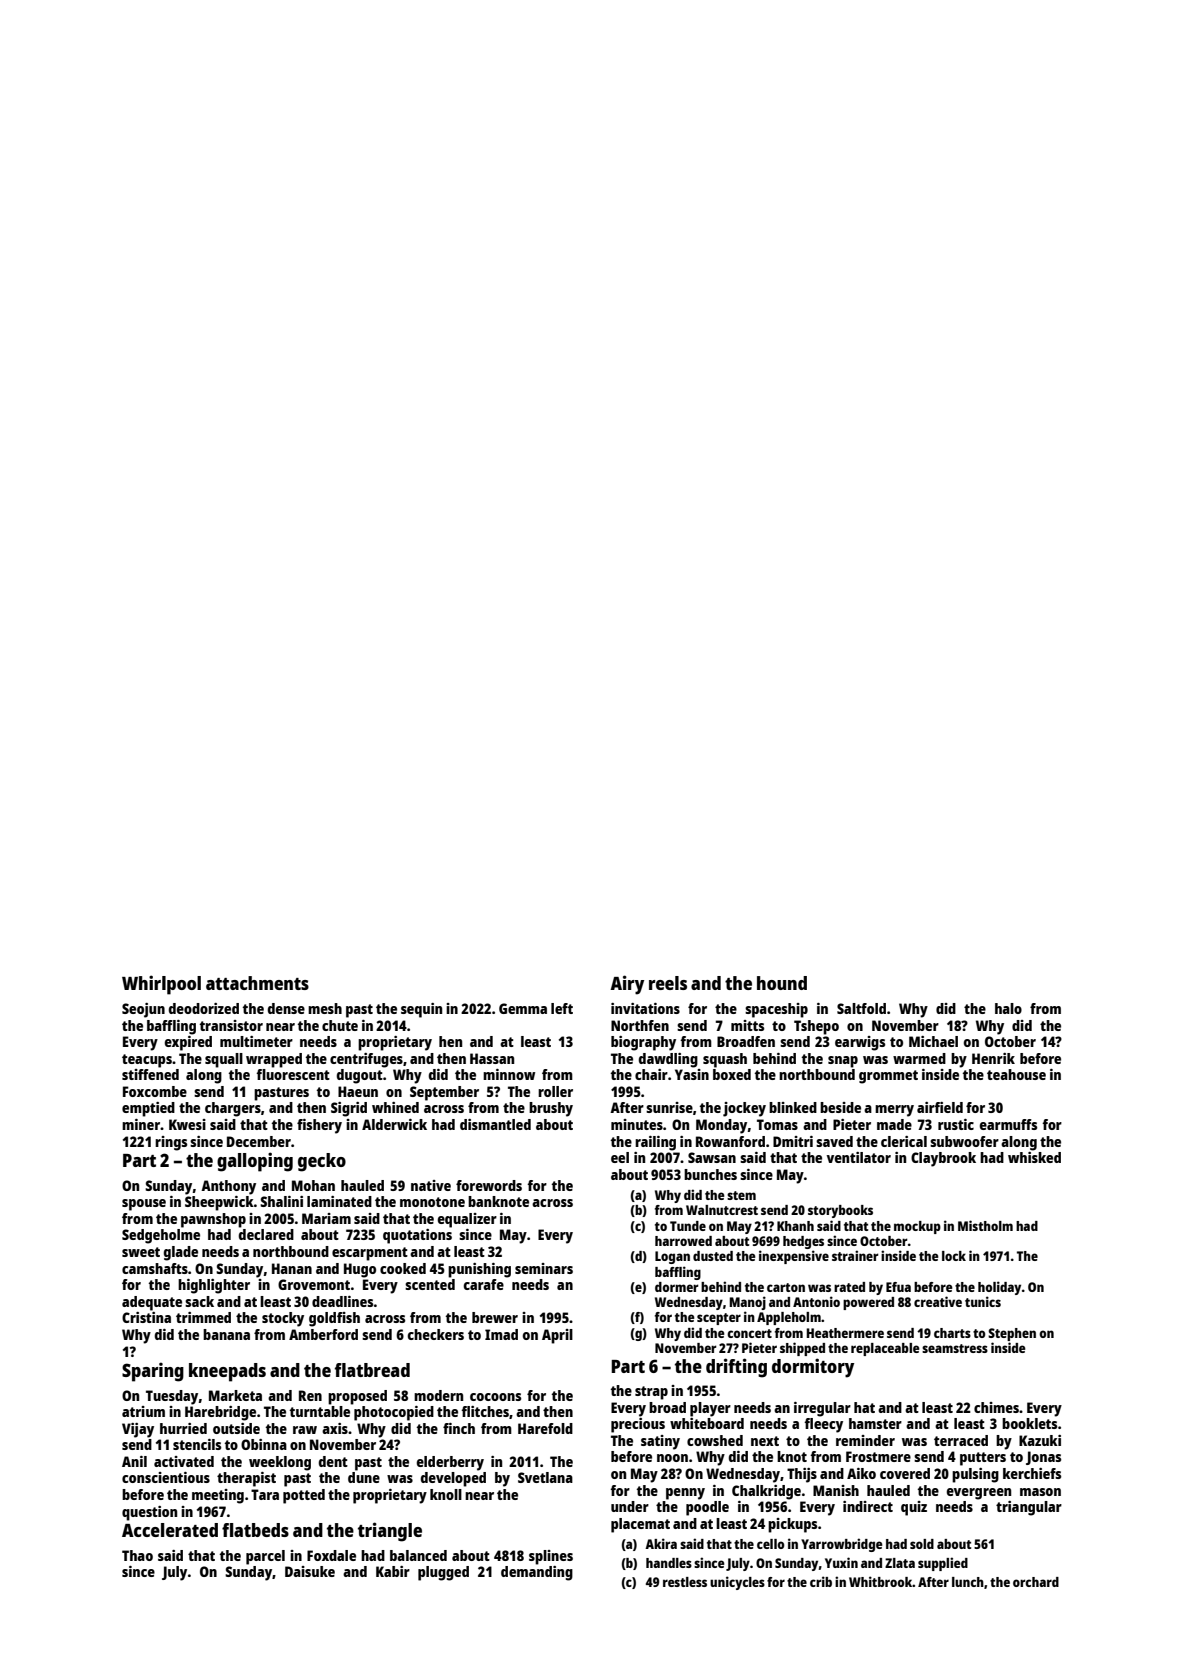 The image size is (1184, 1675). I want to click on Mistholm, so click(985, 1225).
